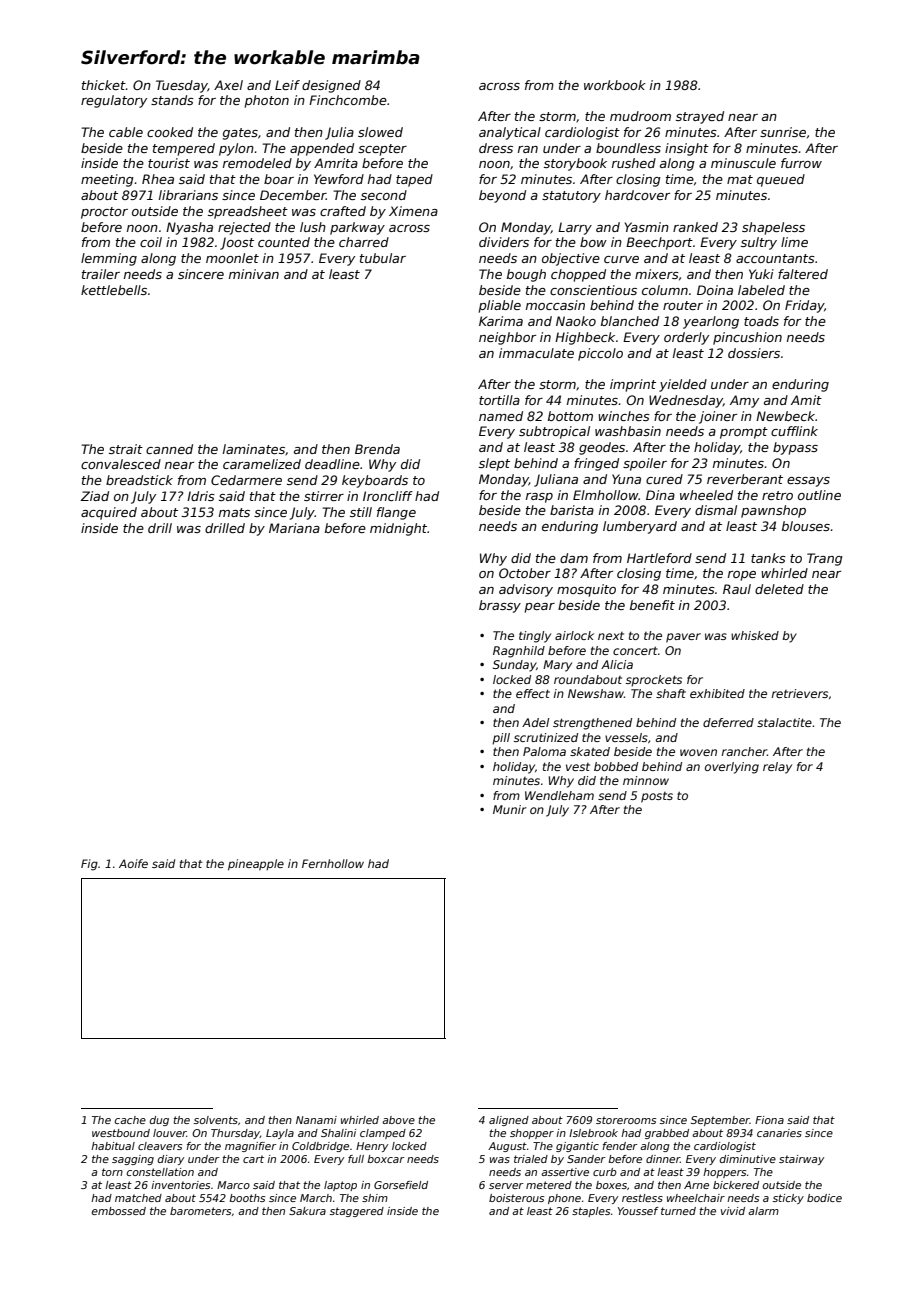 This image has width=924, height=1308. I want to click on inventories, so click(180, 1185).
